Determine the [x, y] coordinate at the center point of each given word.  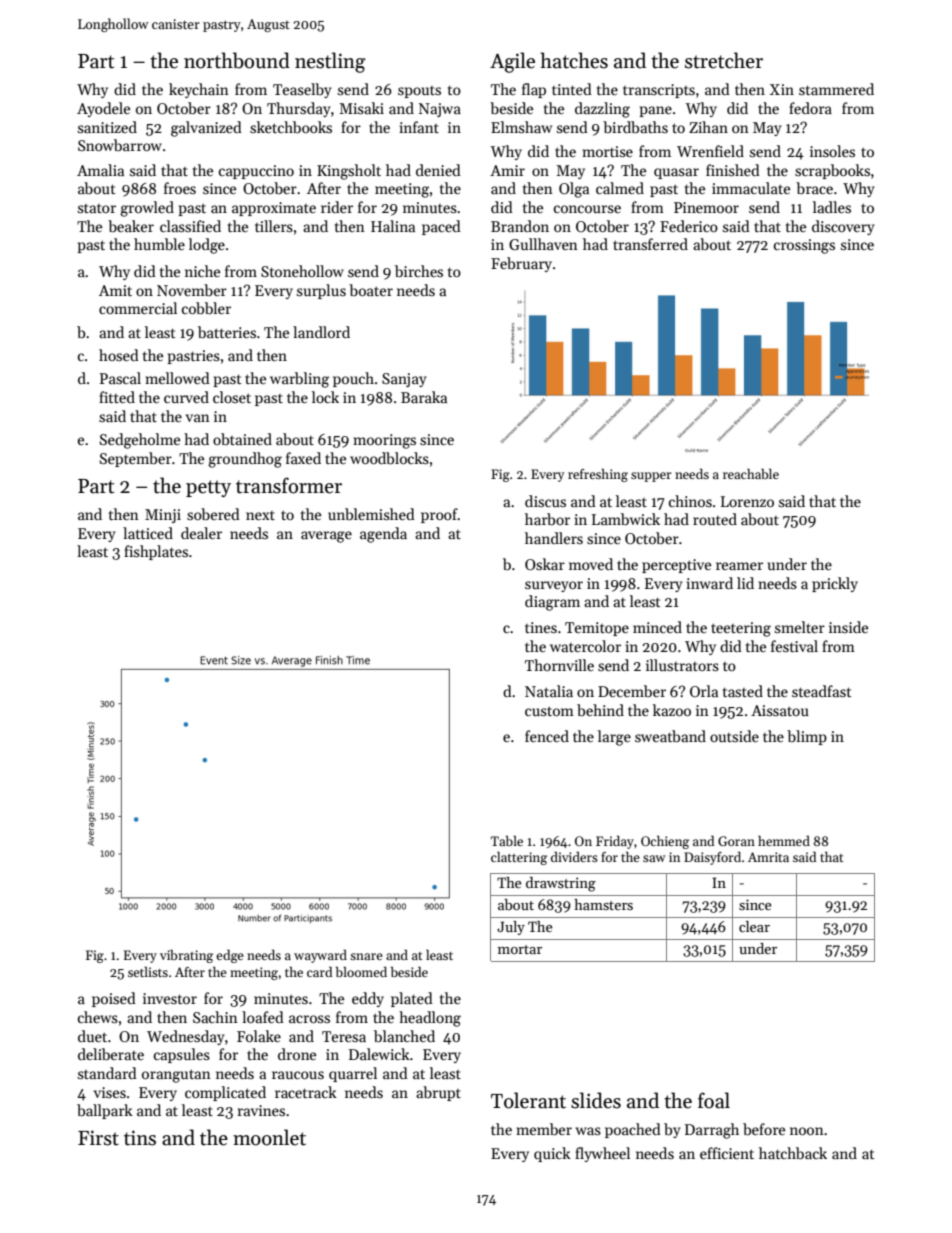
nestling [330, 62]
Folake [259, 1036]
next [260, 515]
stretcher [724, 60]
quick [552, 1154]
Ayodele [103, 109]
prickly [835, 584]
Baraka [424, 397]
